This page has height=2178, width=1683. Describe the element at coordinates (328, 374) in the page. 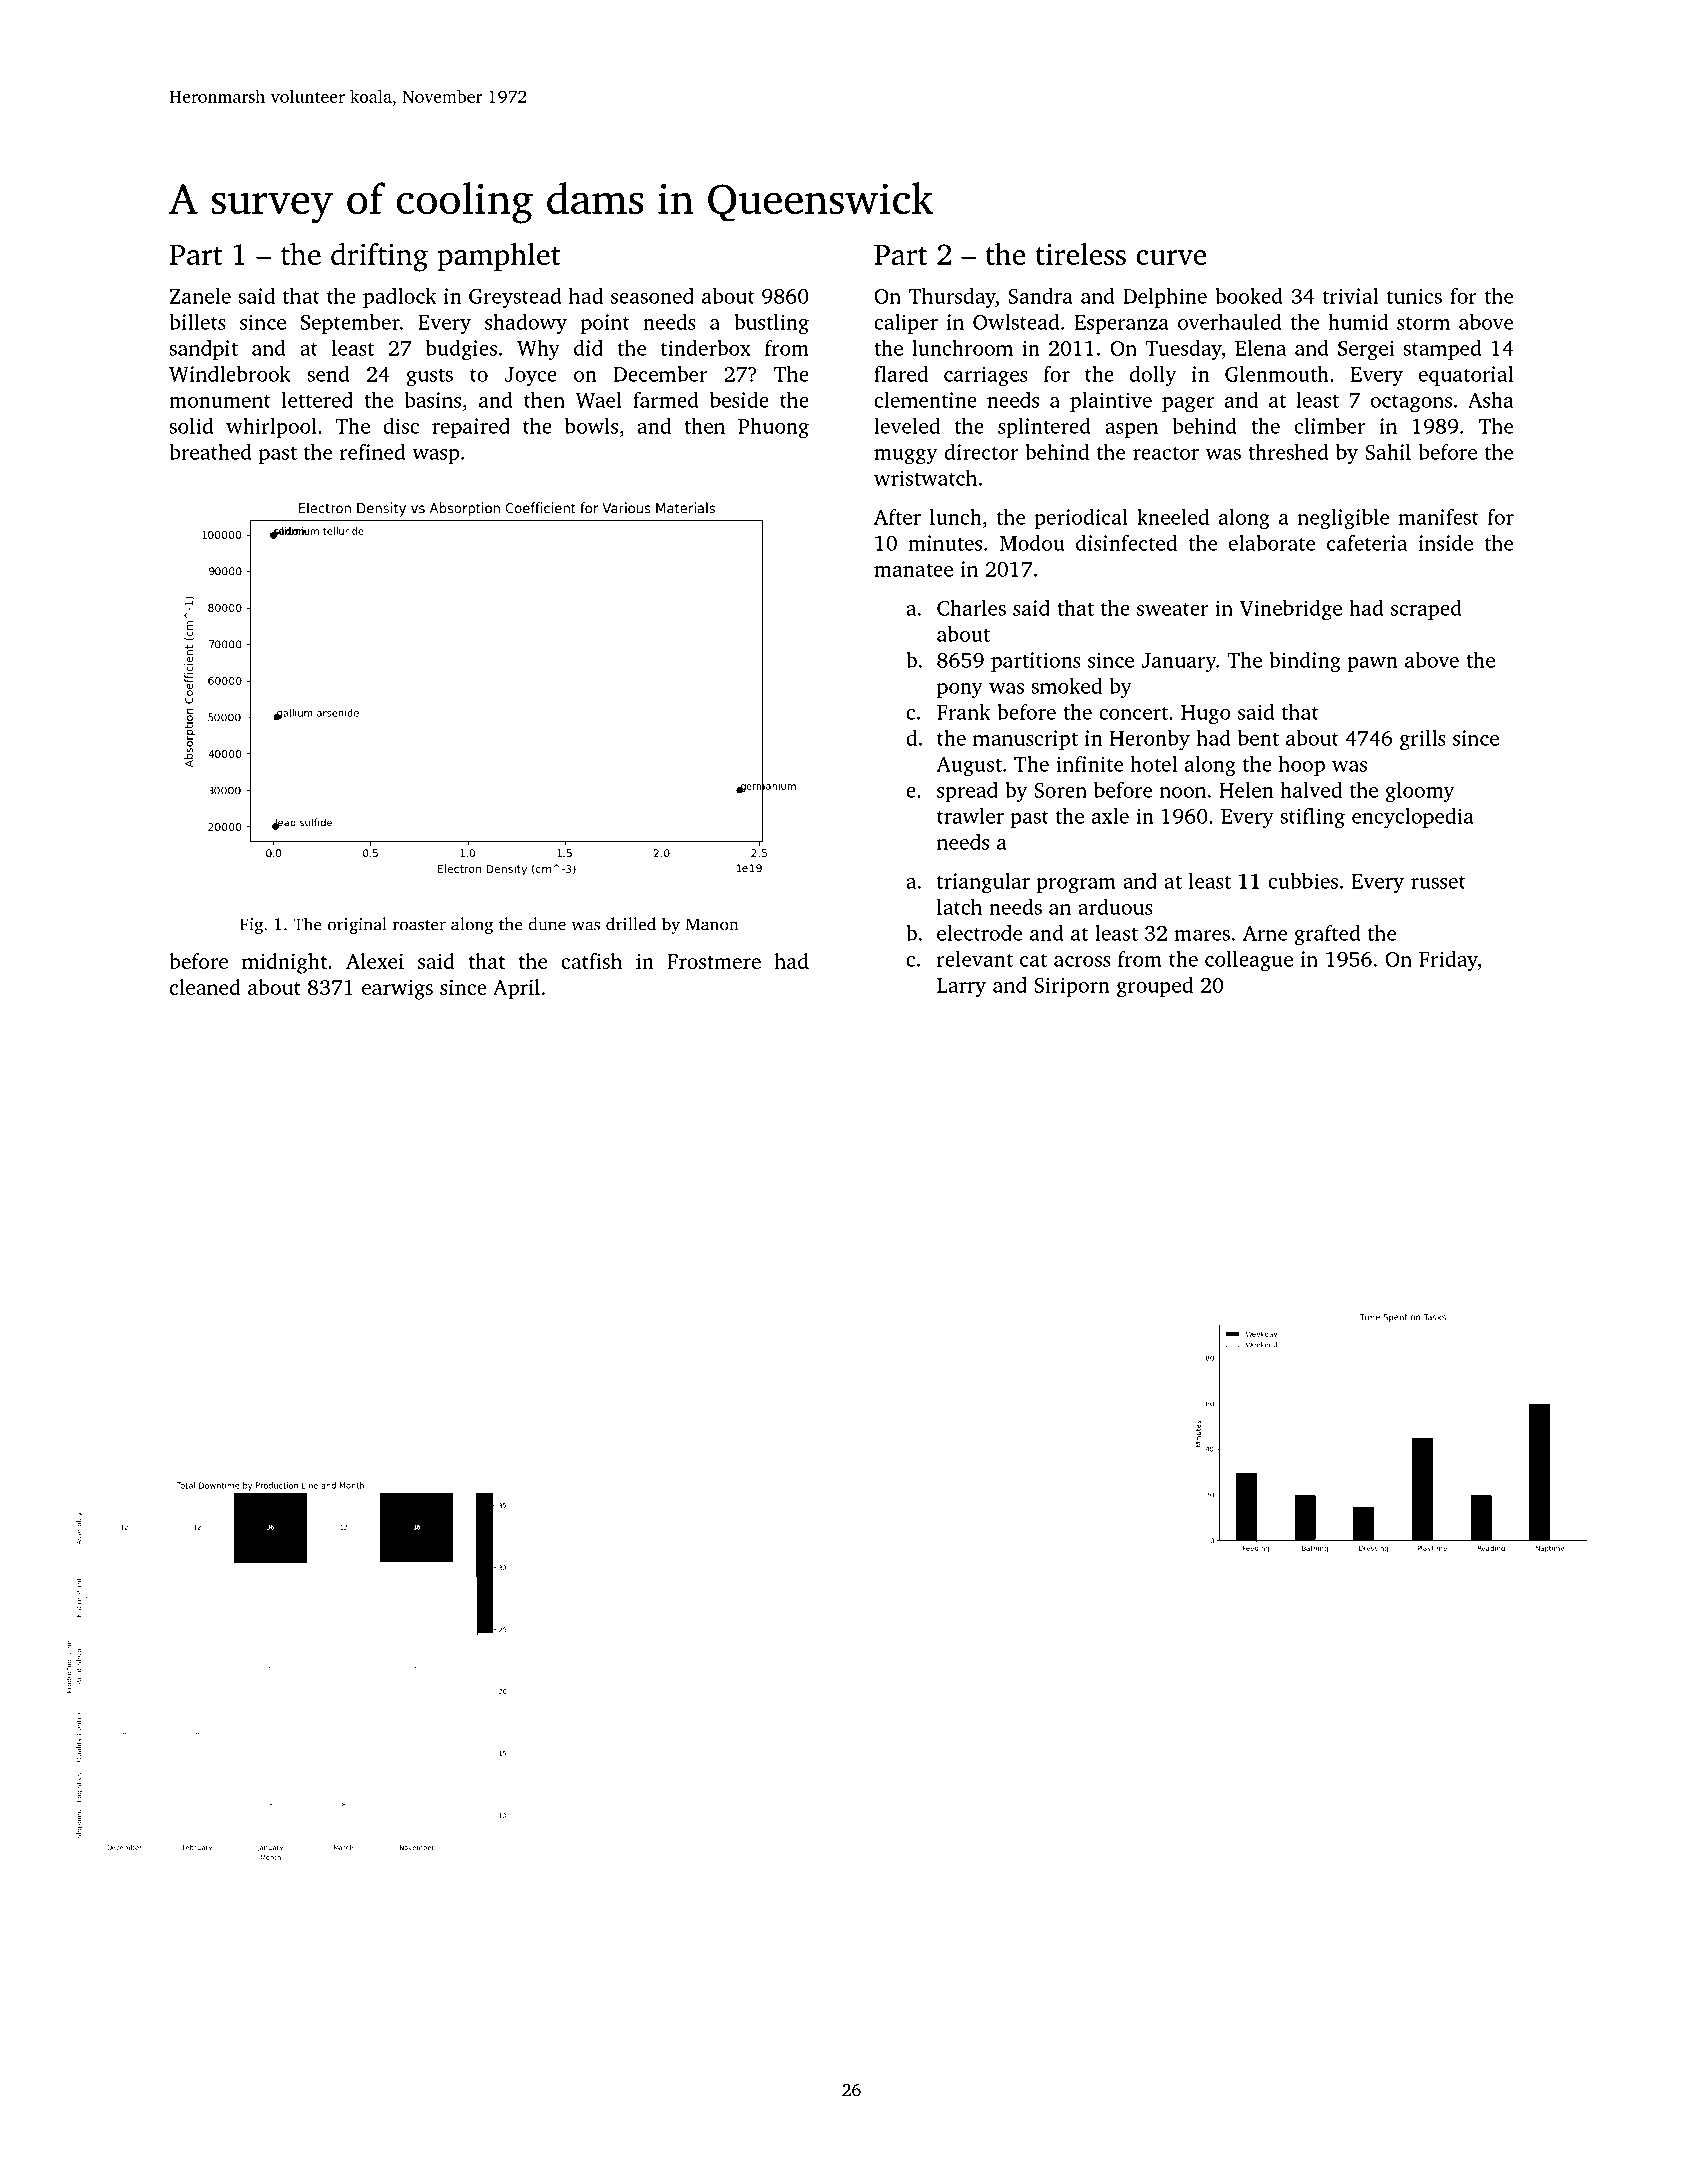

I see `send` at that location.
